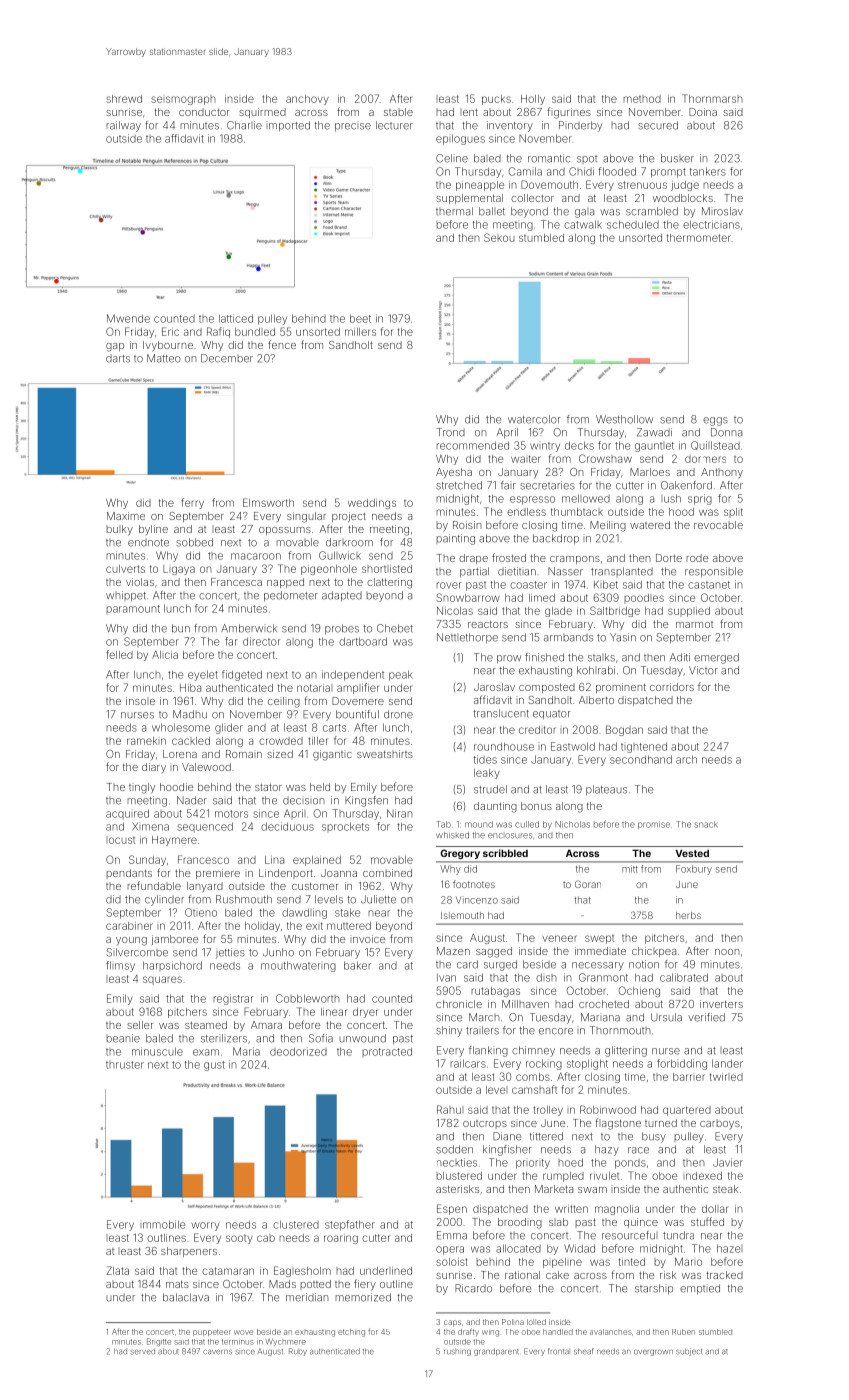  What do you see at coordinates (218, 332) in the page?
I see `Rafiq` at bounding box center [218, 332].
